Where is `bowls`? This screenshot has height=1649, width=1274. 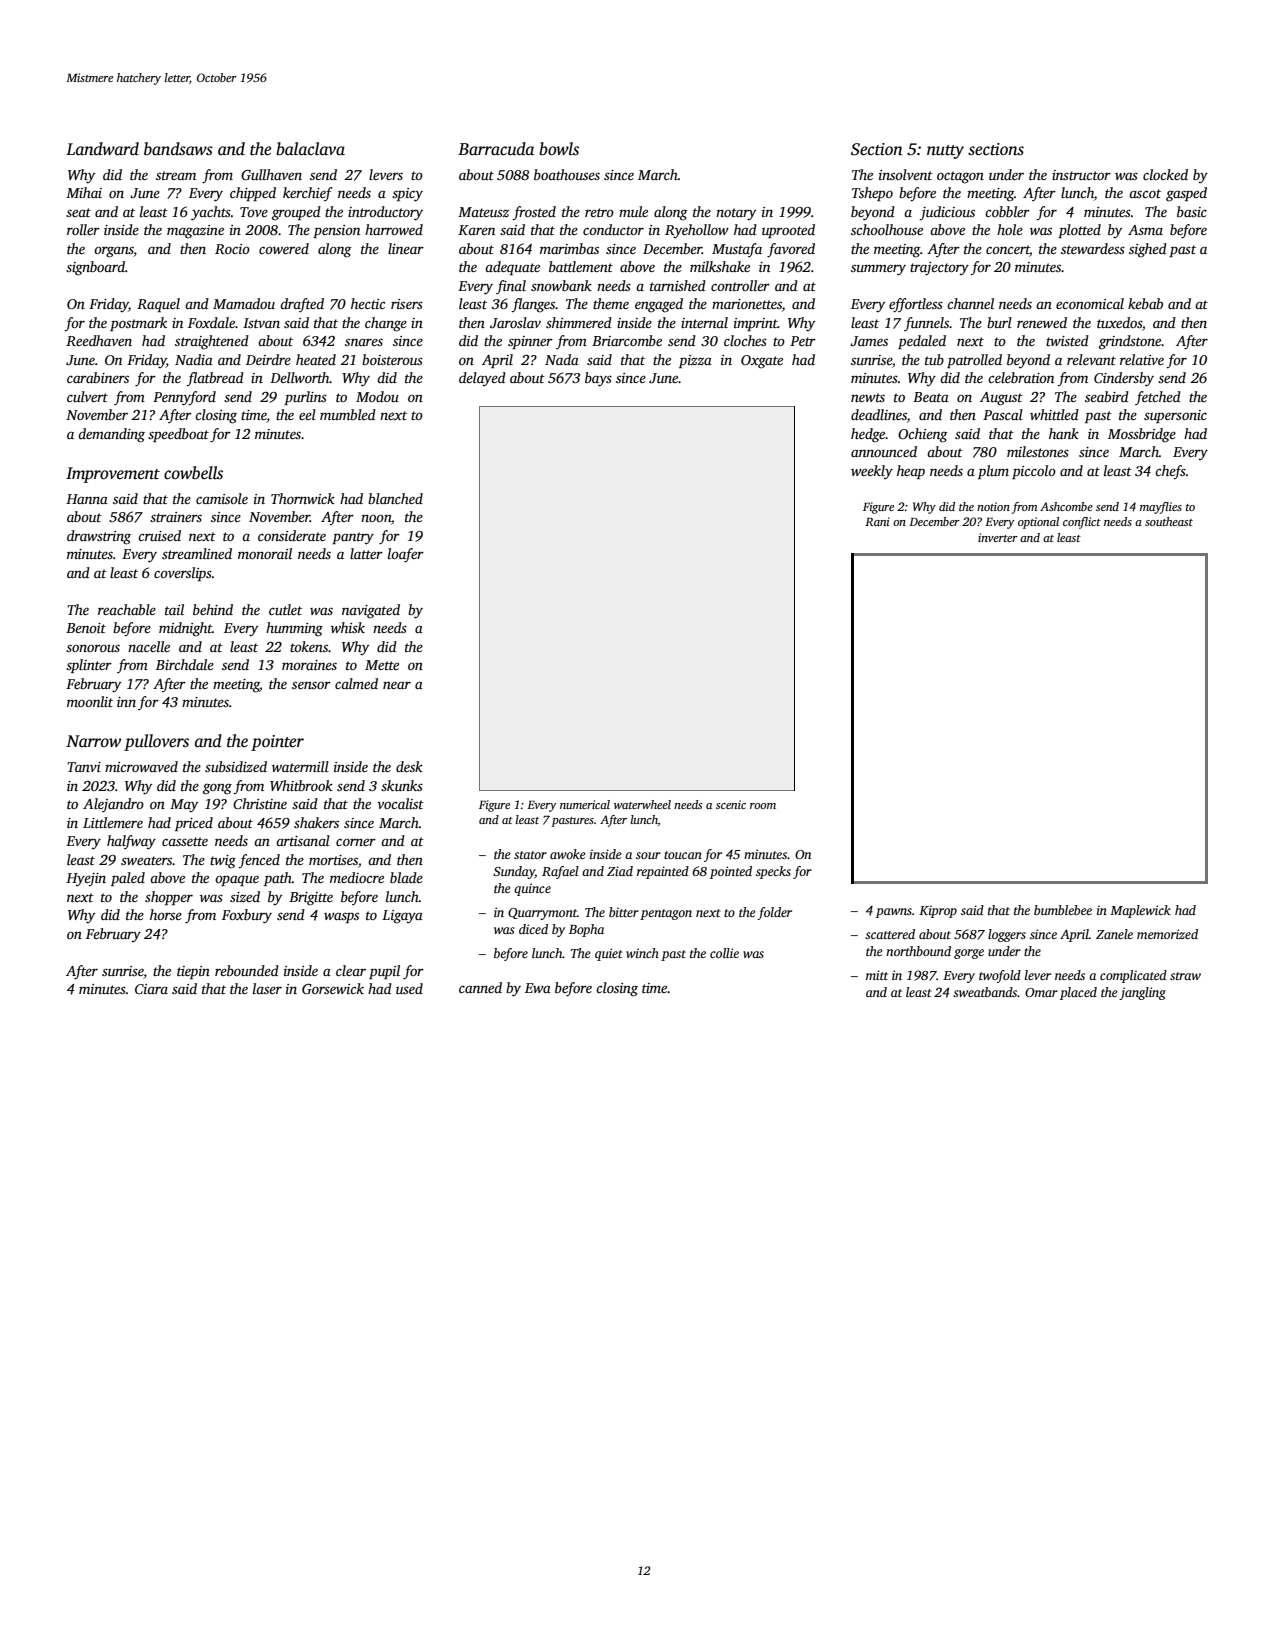 bowls is located at coordinates (559, 149).
